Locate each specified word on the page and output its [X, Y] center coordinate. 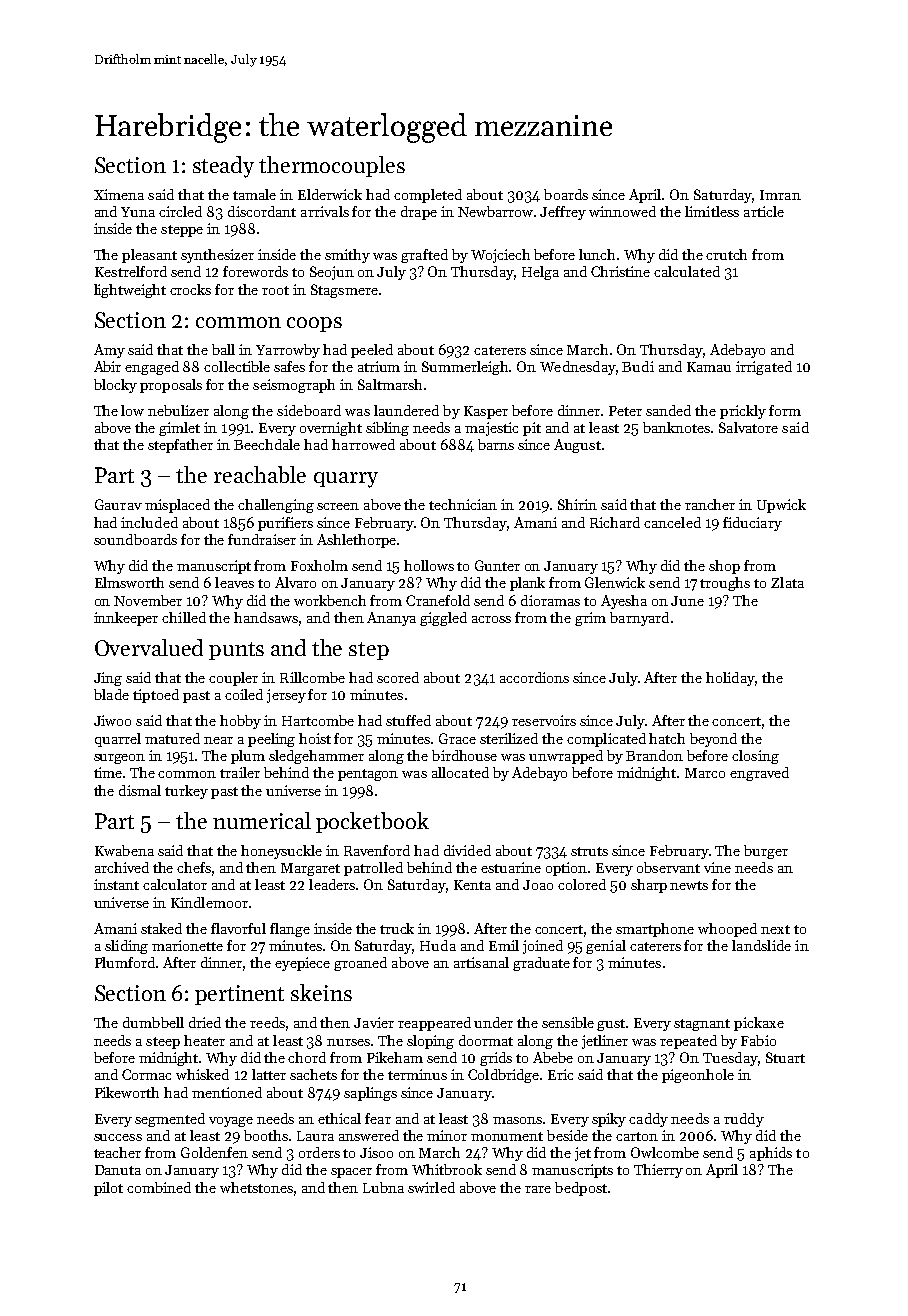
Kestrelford [131, 271]
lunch [597, 254]
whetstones [256, 1187]
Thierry [658, 1171]
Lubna [383, 1187]
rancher [710, 504]
